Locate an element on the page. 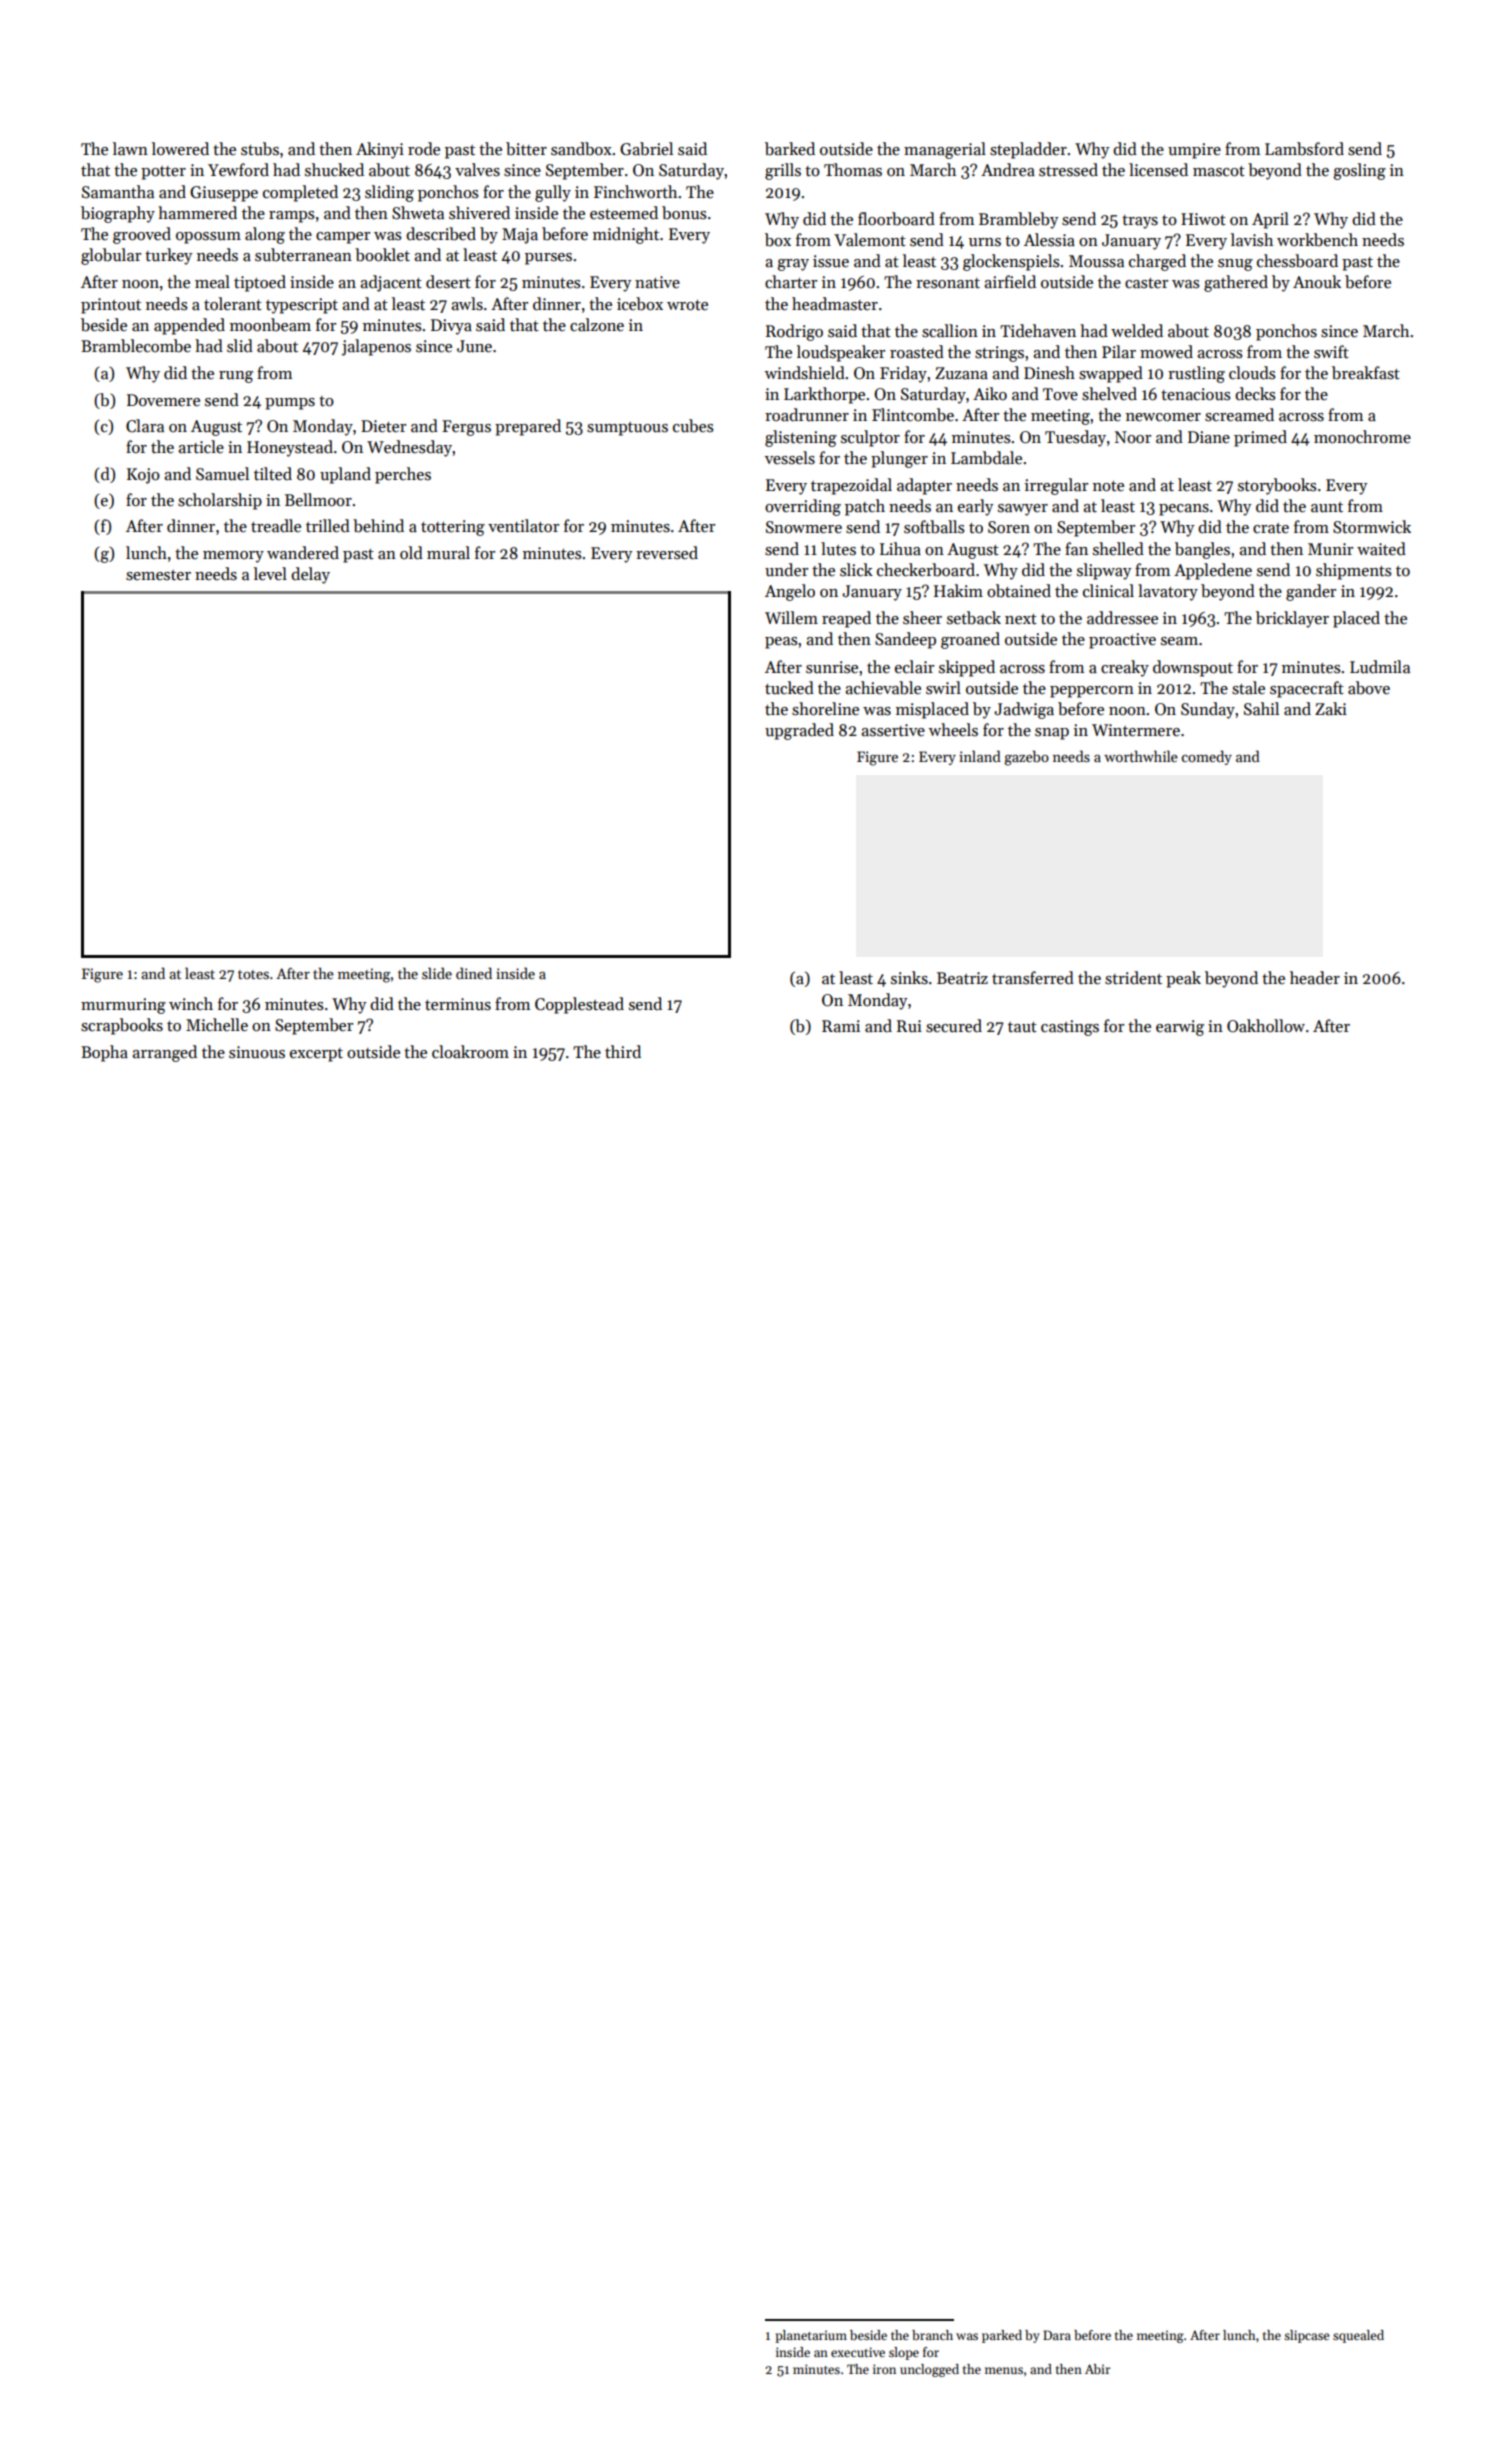 The height and width of the document is (2464, 1496). stubs is located at coordinates (260, 149).
